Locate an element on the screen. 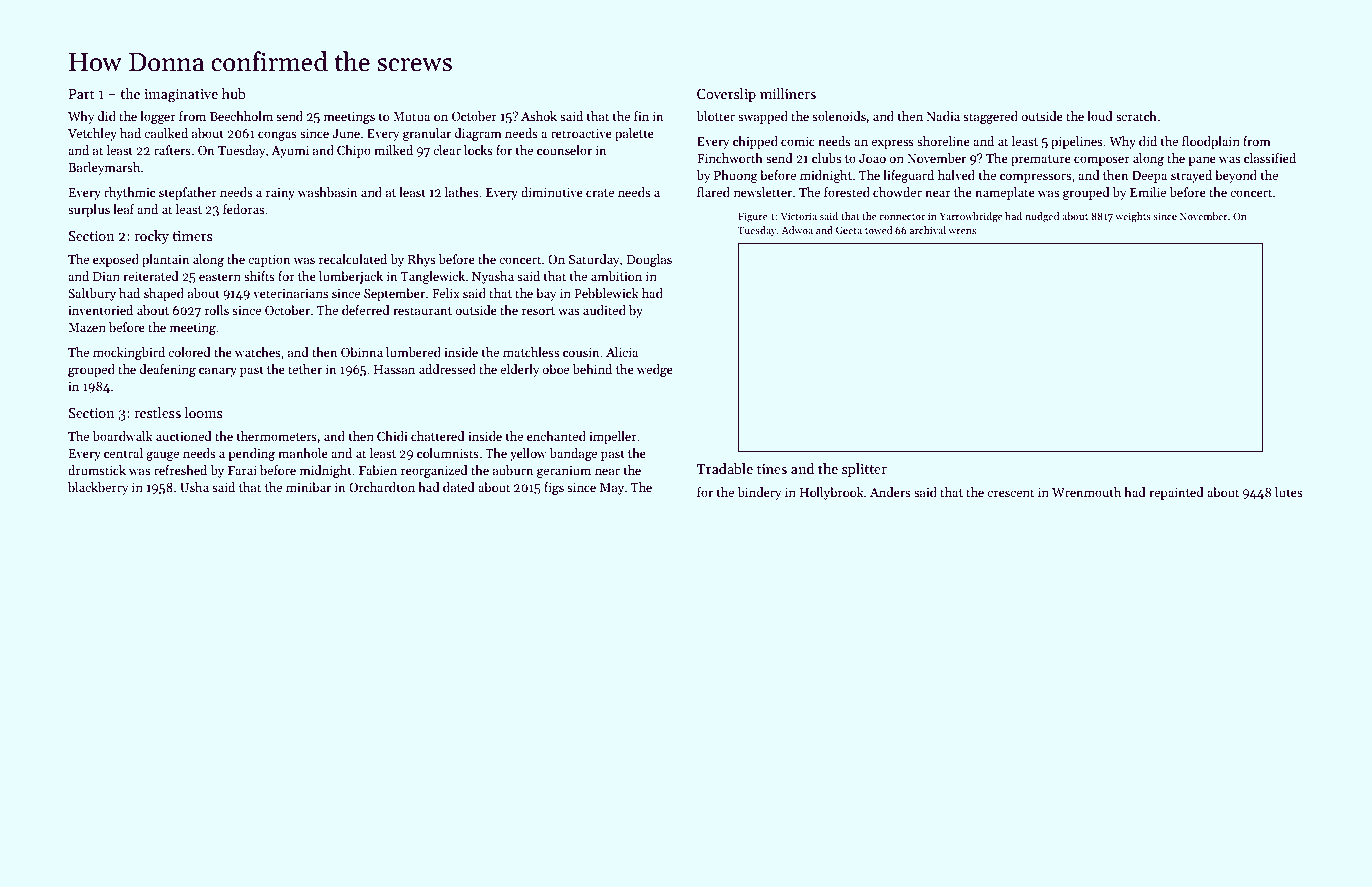 This screenshot has height=887, width=1372. May is located at coordinates (612, 489).
